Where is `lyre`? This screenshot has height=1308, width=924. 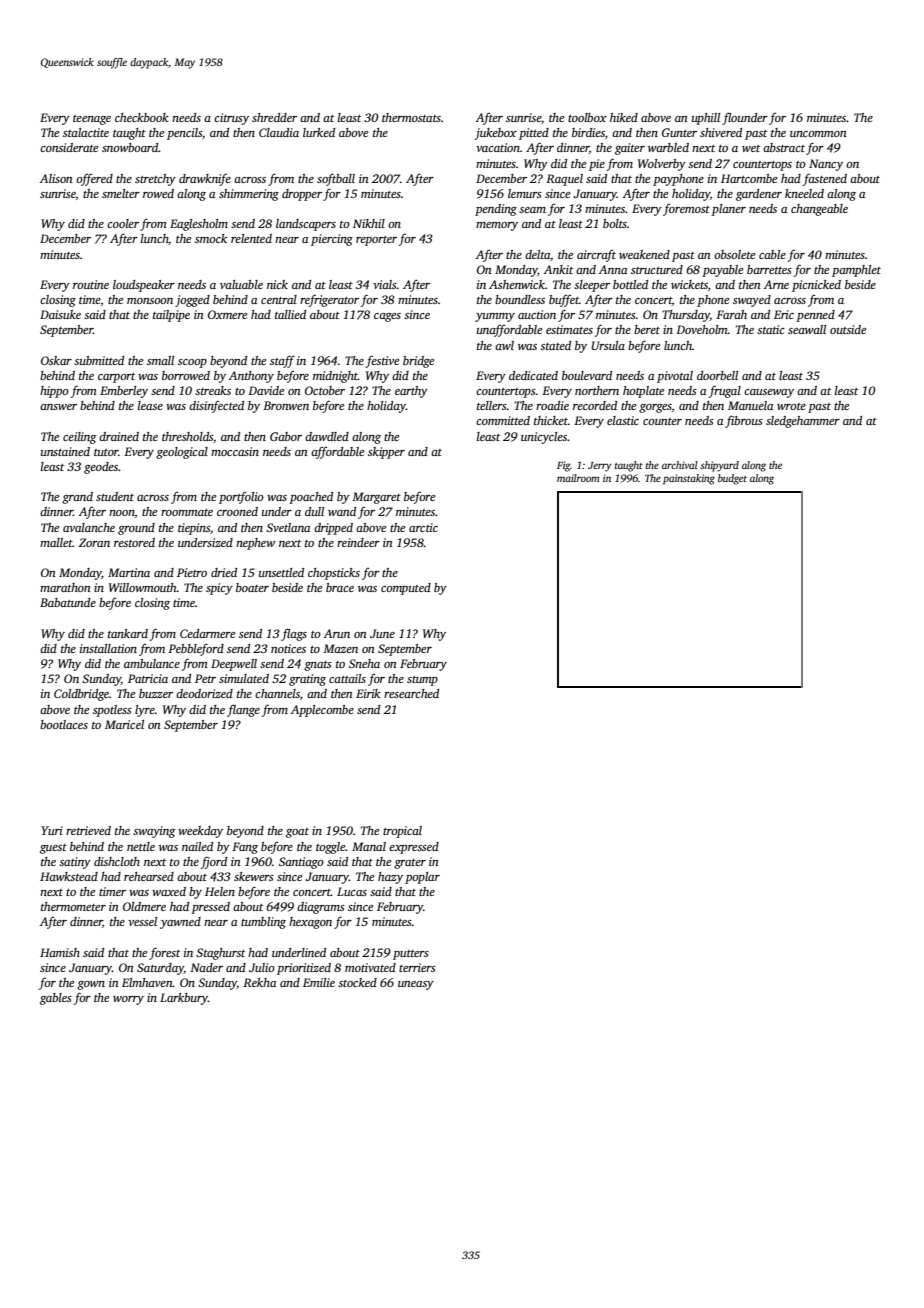
lyre is located at coordinates (145, 711).
